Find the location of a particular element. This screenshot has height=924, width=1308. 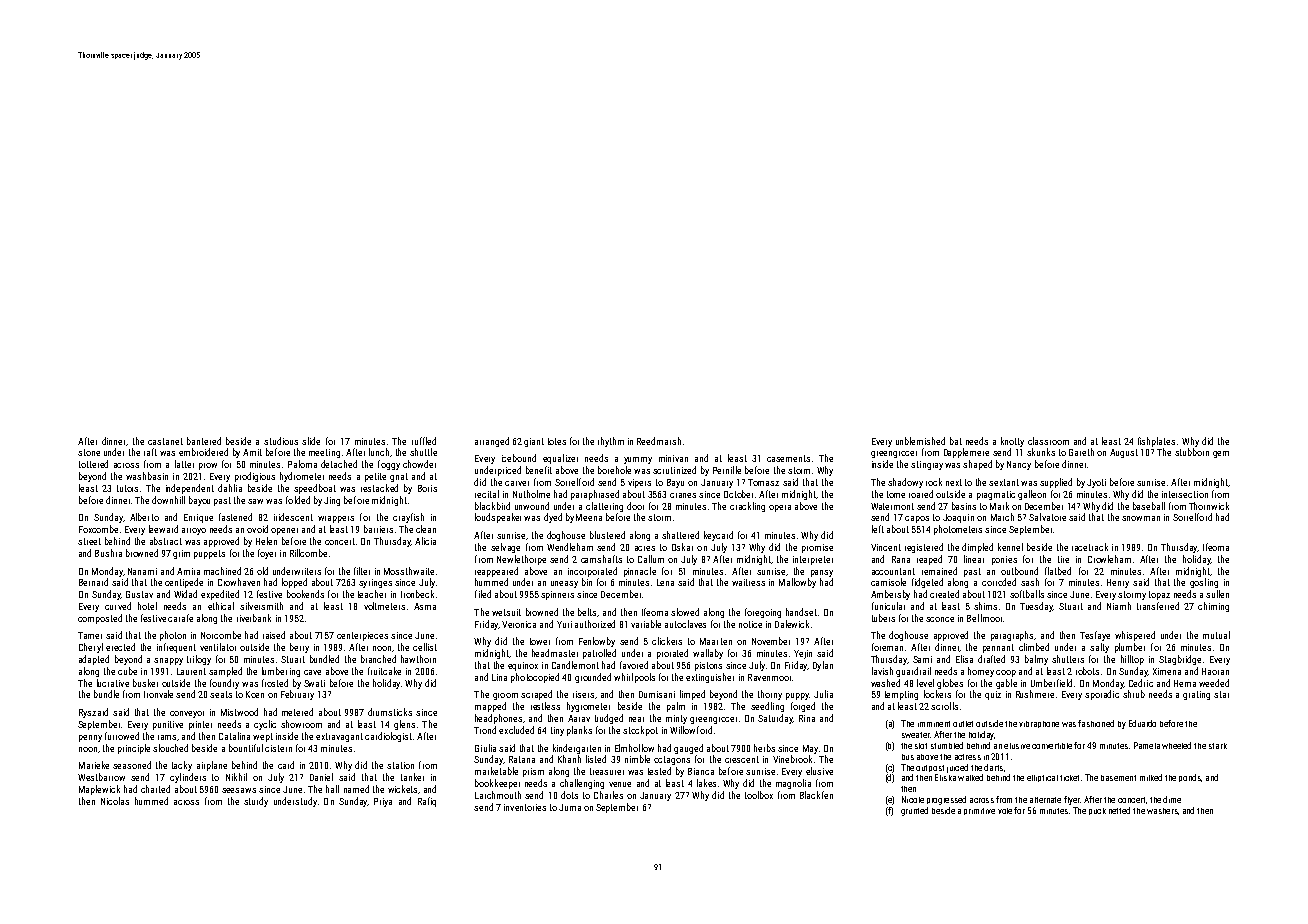

Dapplemere is located at coordinates (966, 453).
